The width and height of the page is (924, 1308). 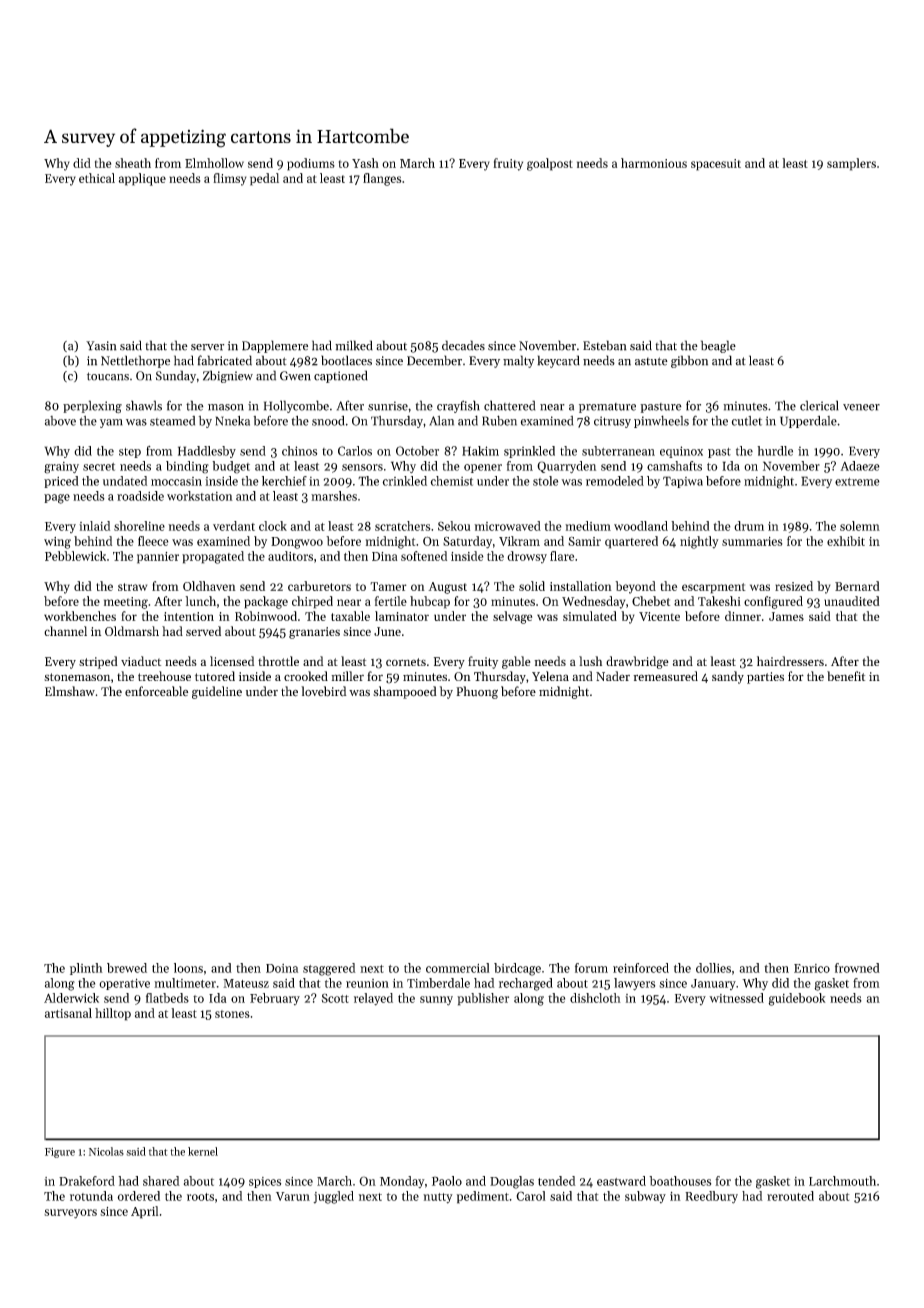 I want to click on nutty, so click(x=438, y=1198).
